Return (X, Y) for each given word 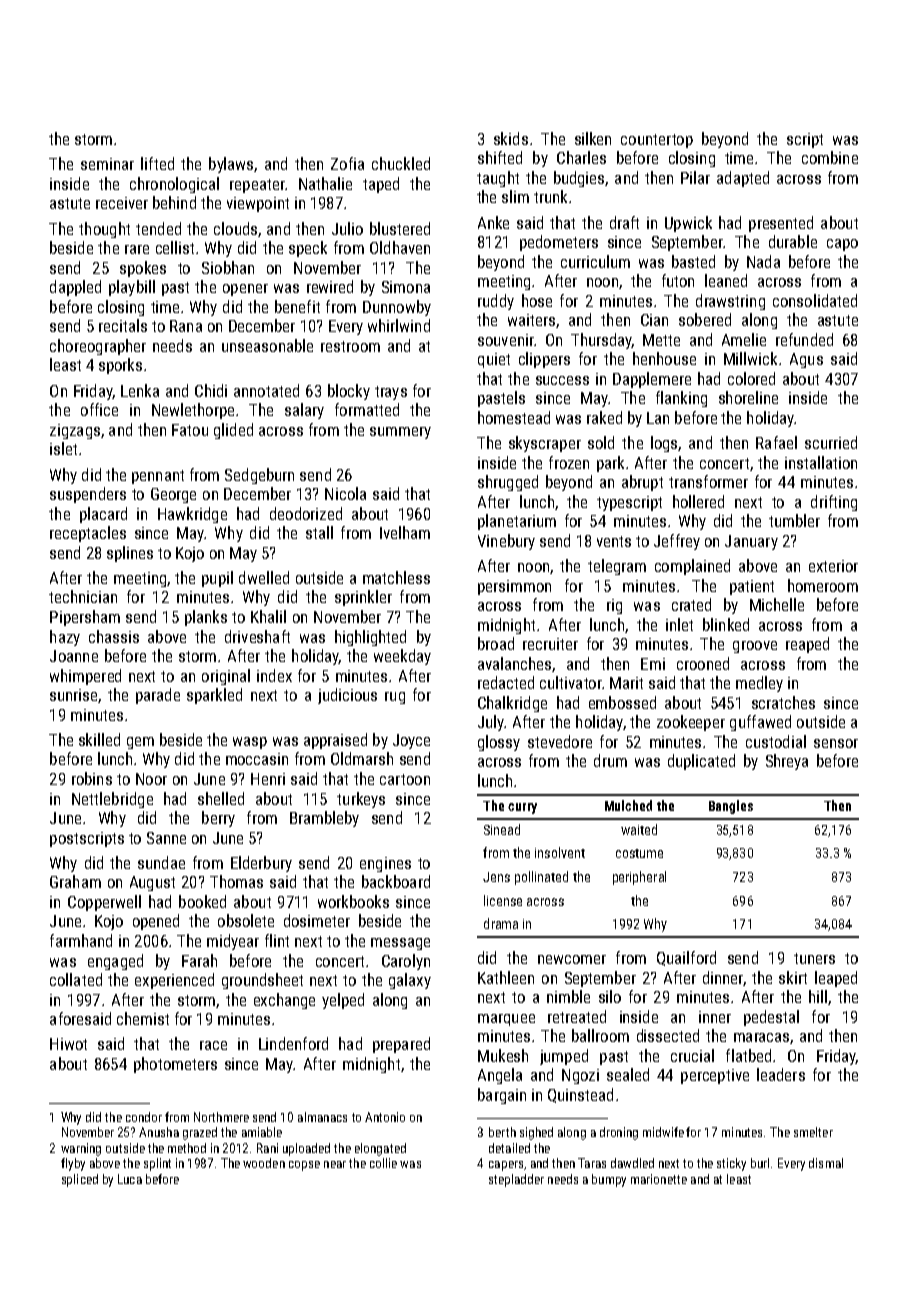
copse (304, 1166)
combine (830, 157)
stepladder (516, 1180)
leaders (781, 1074)
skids (511, 138)
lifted (157, 163)
